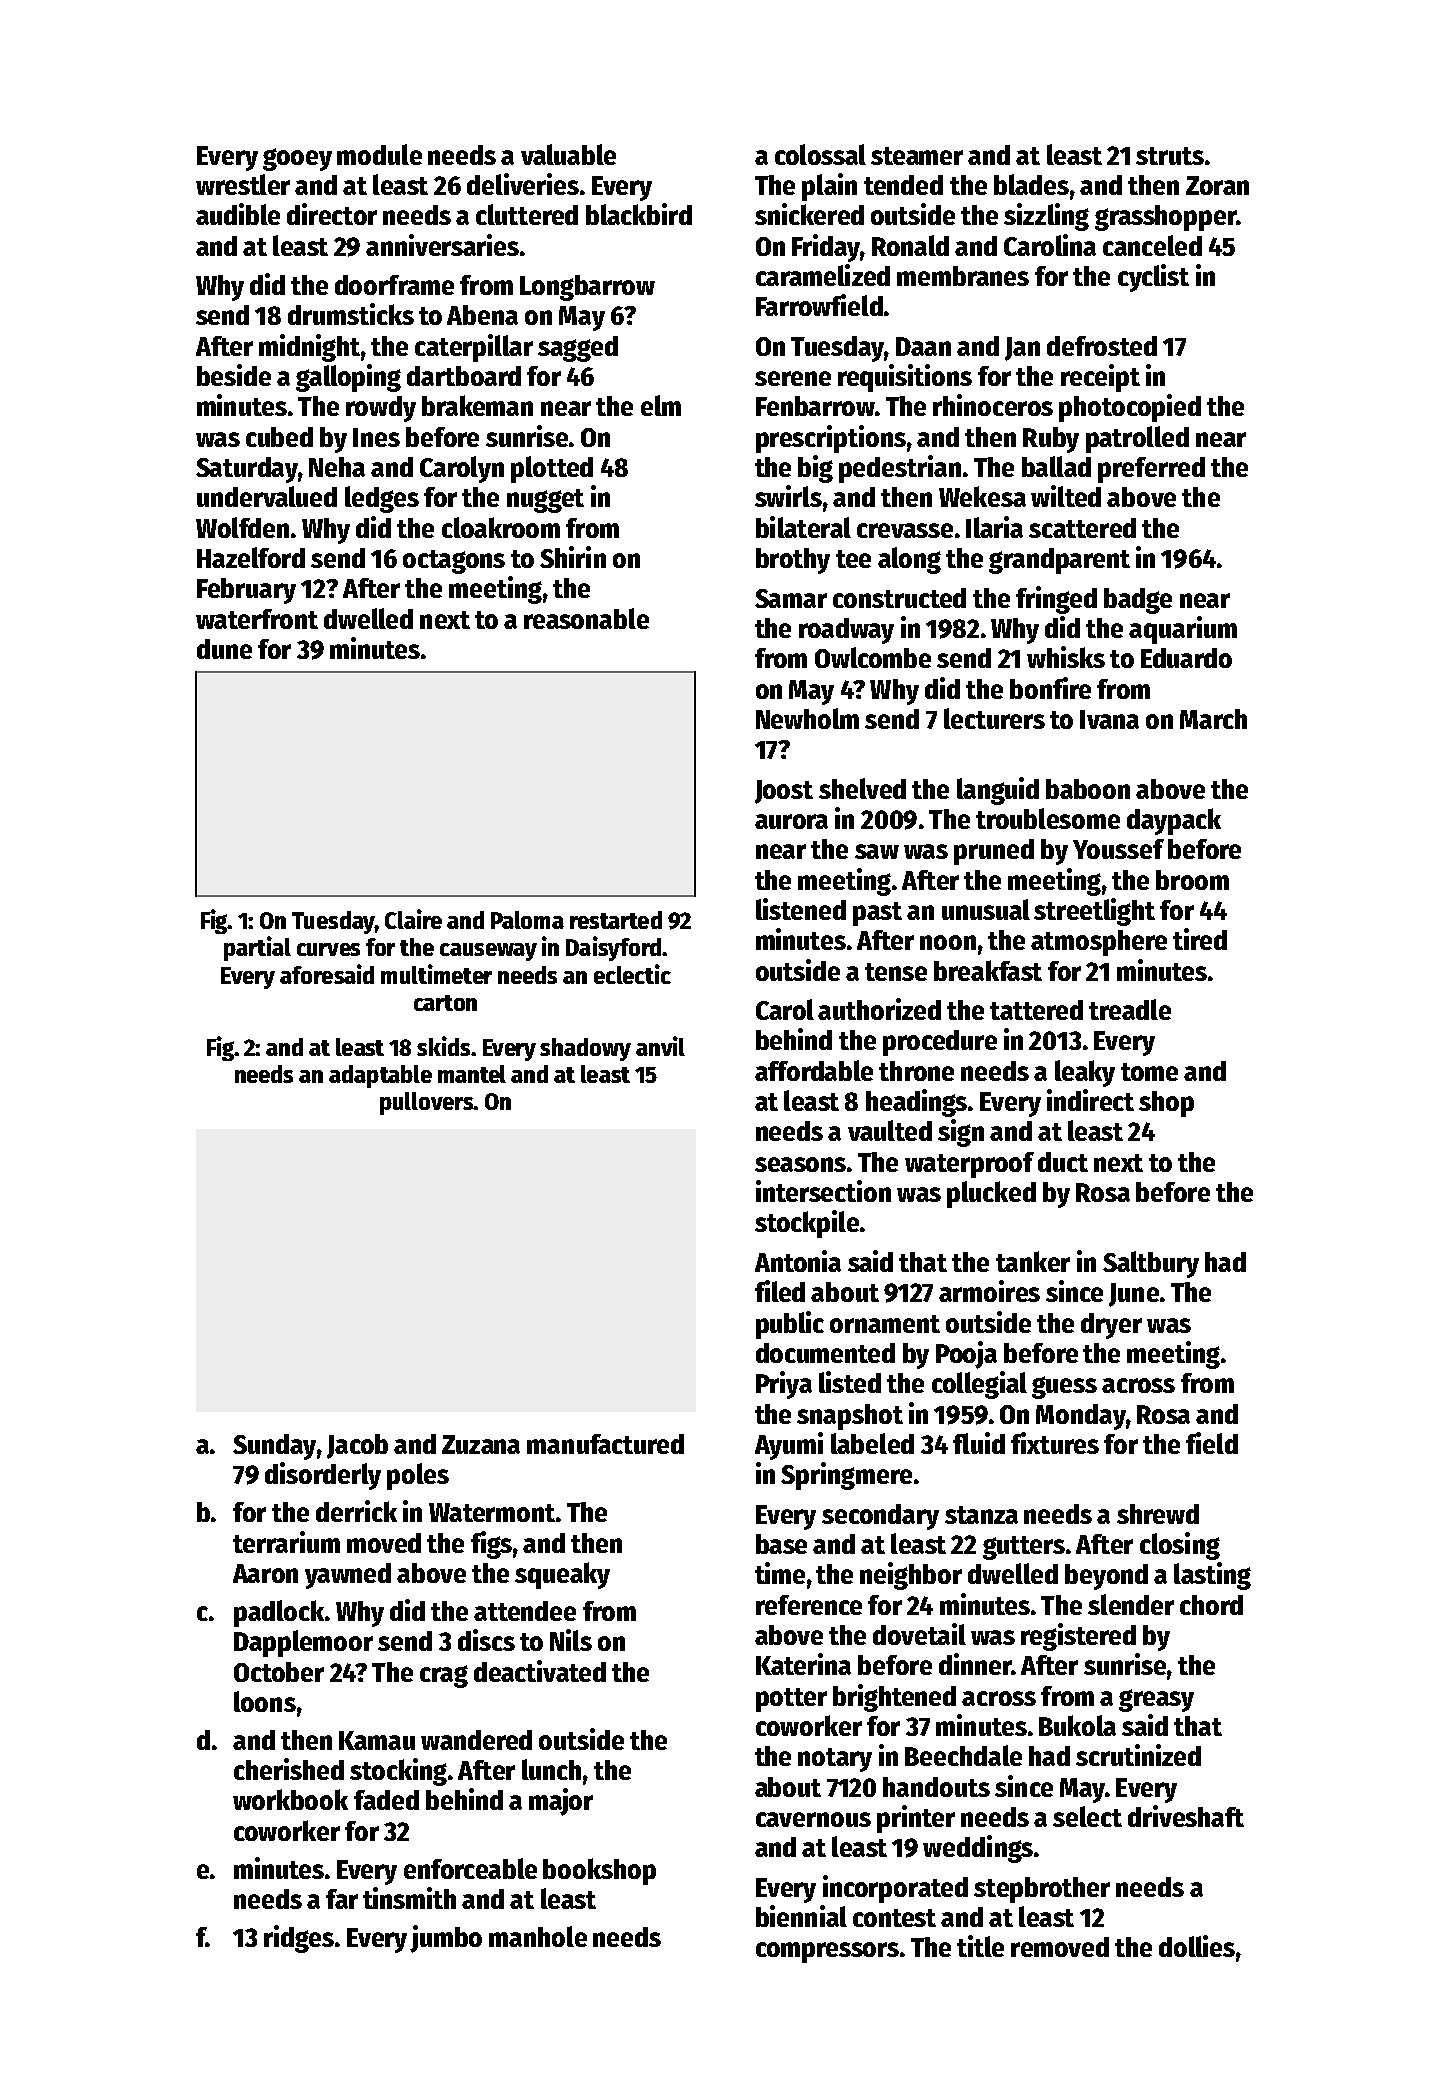 This image has width=1450, height=2100. What do you see at coordinates (661, 405) in the image?
I see `elm` at bounding box center [661, 405].
